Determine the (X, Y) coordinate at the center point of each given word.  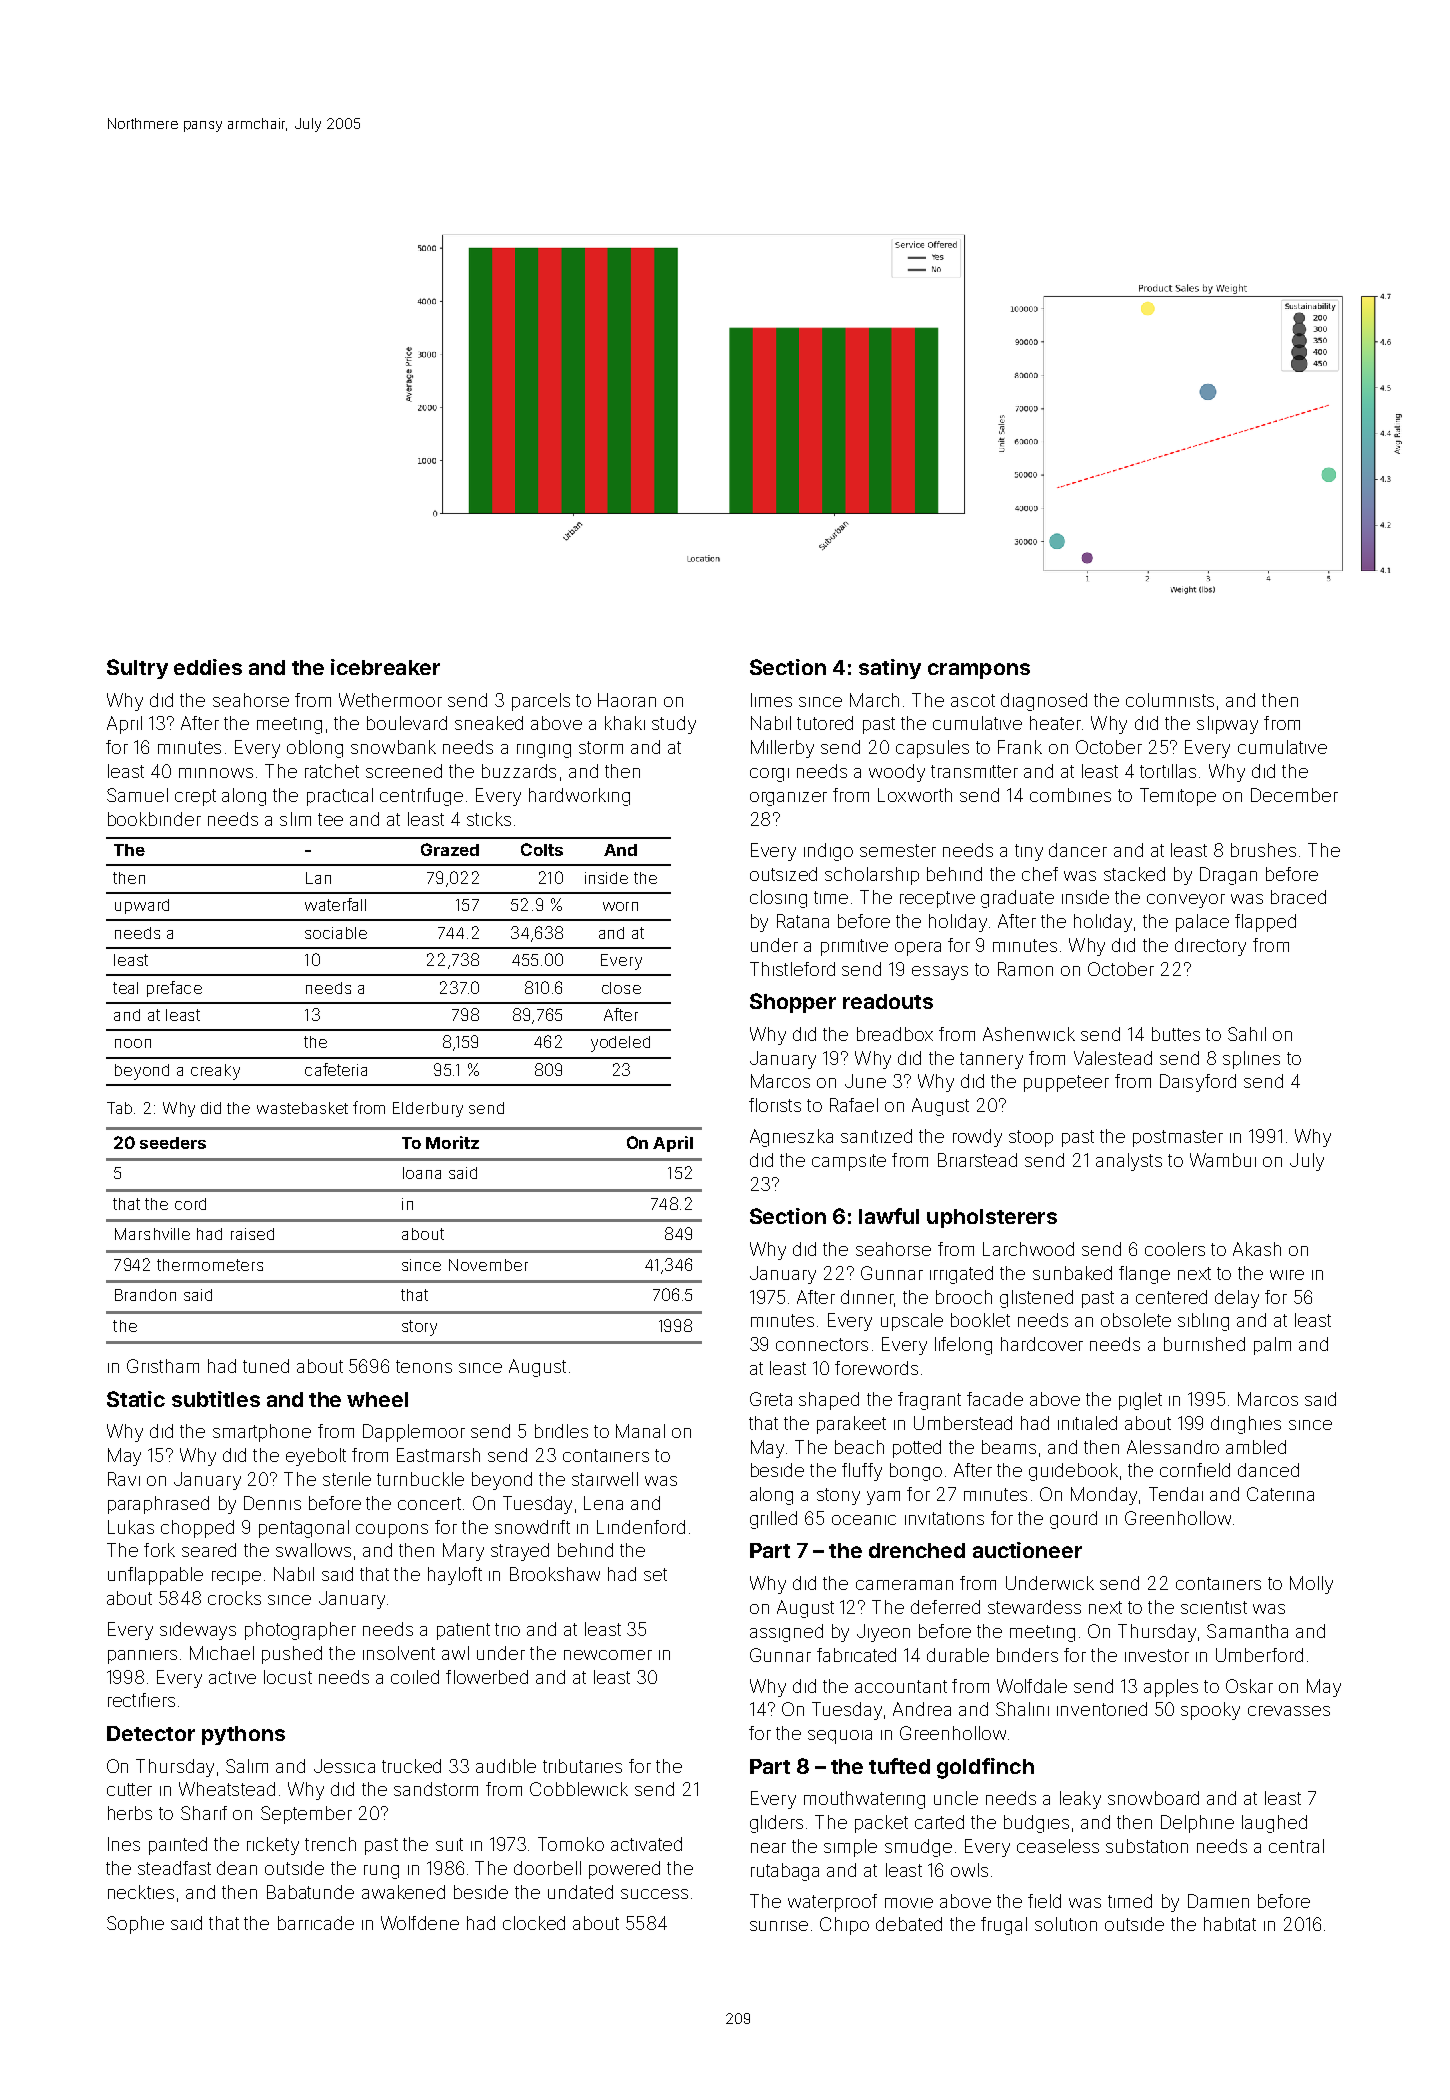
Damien (1218, 1901)
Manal (640, 1431)
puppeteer (1066, 1083)
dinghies (1246, 1425)
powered (624, 1870)
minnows (216, 773)
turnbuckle (420, 1479)
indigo (828, 852)
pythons (243, 1735)
